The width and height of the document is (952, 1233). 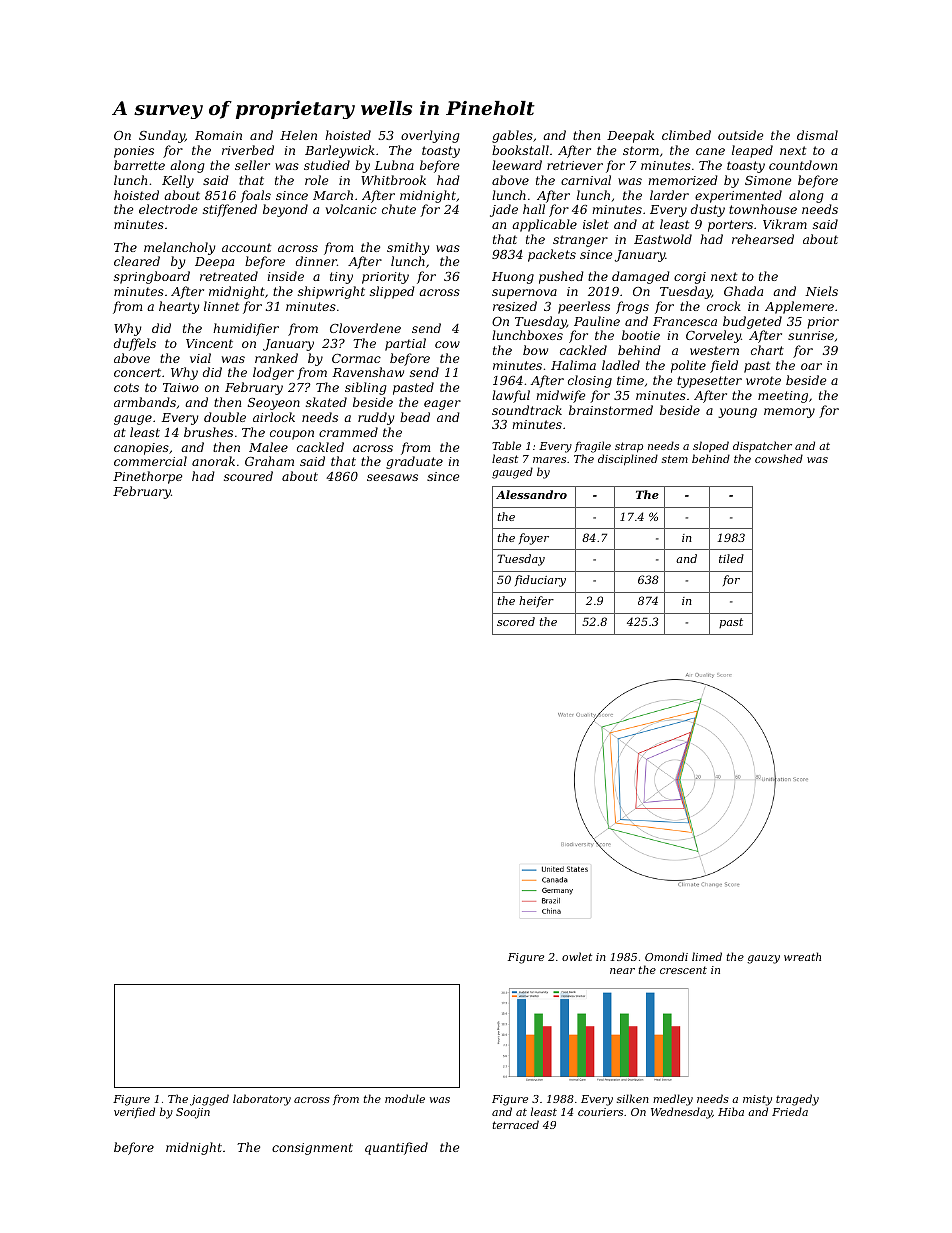 What do you see at coordinates (540, 581) in the document?
I see `fiduciary` at bounding box center [540, 581].
